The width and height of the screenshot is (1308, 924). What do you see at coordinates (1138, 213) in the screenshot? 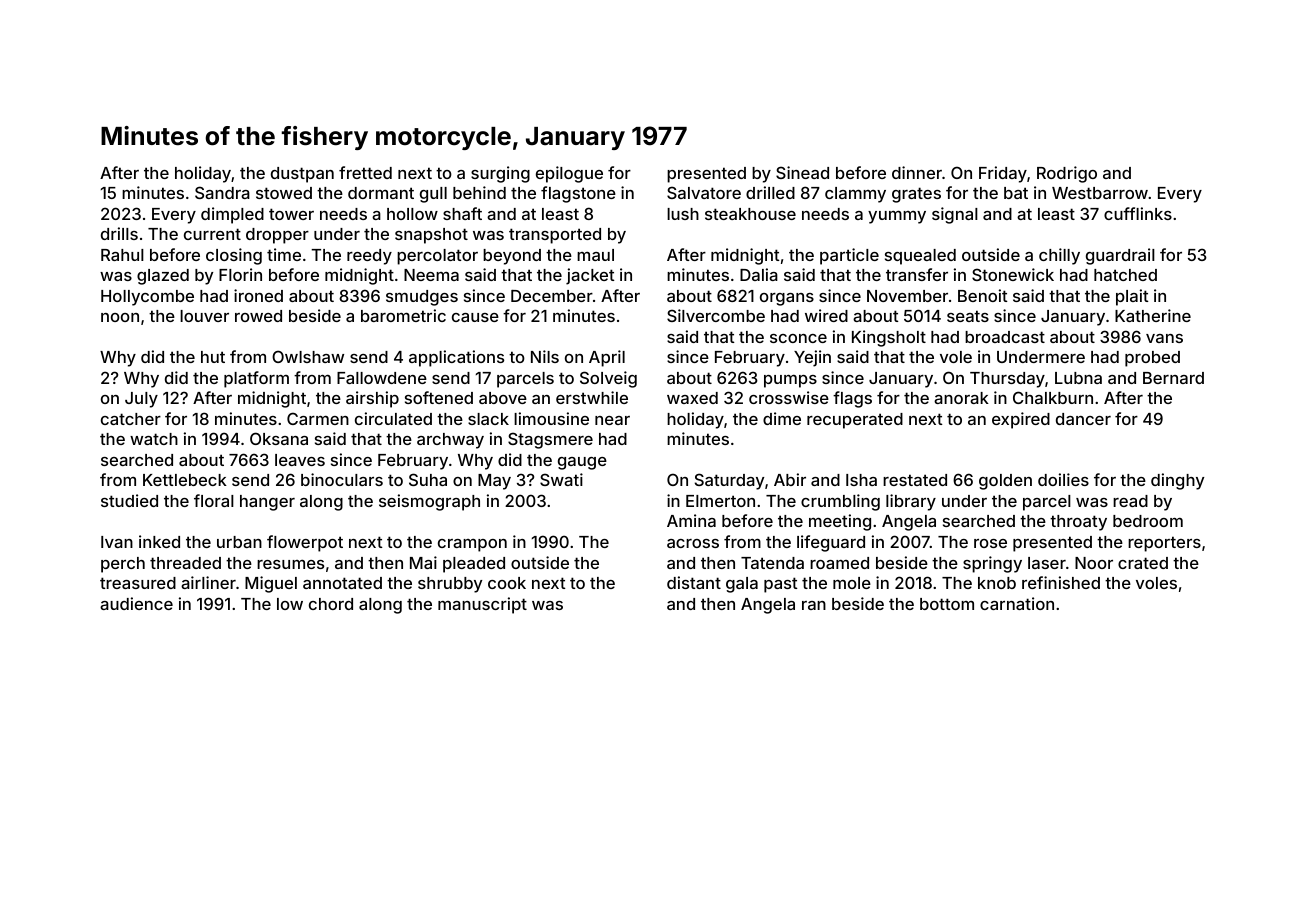
I see `cufflinks` at bounding box center [1138, 213].
